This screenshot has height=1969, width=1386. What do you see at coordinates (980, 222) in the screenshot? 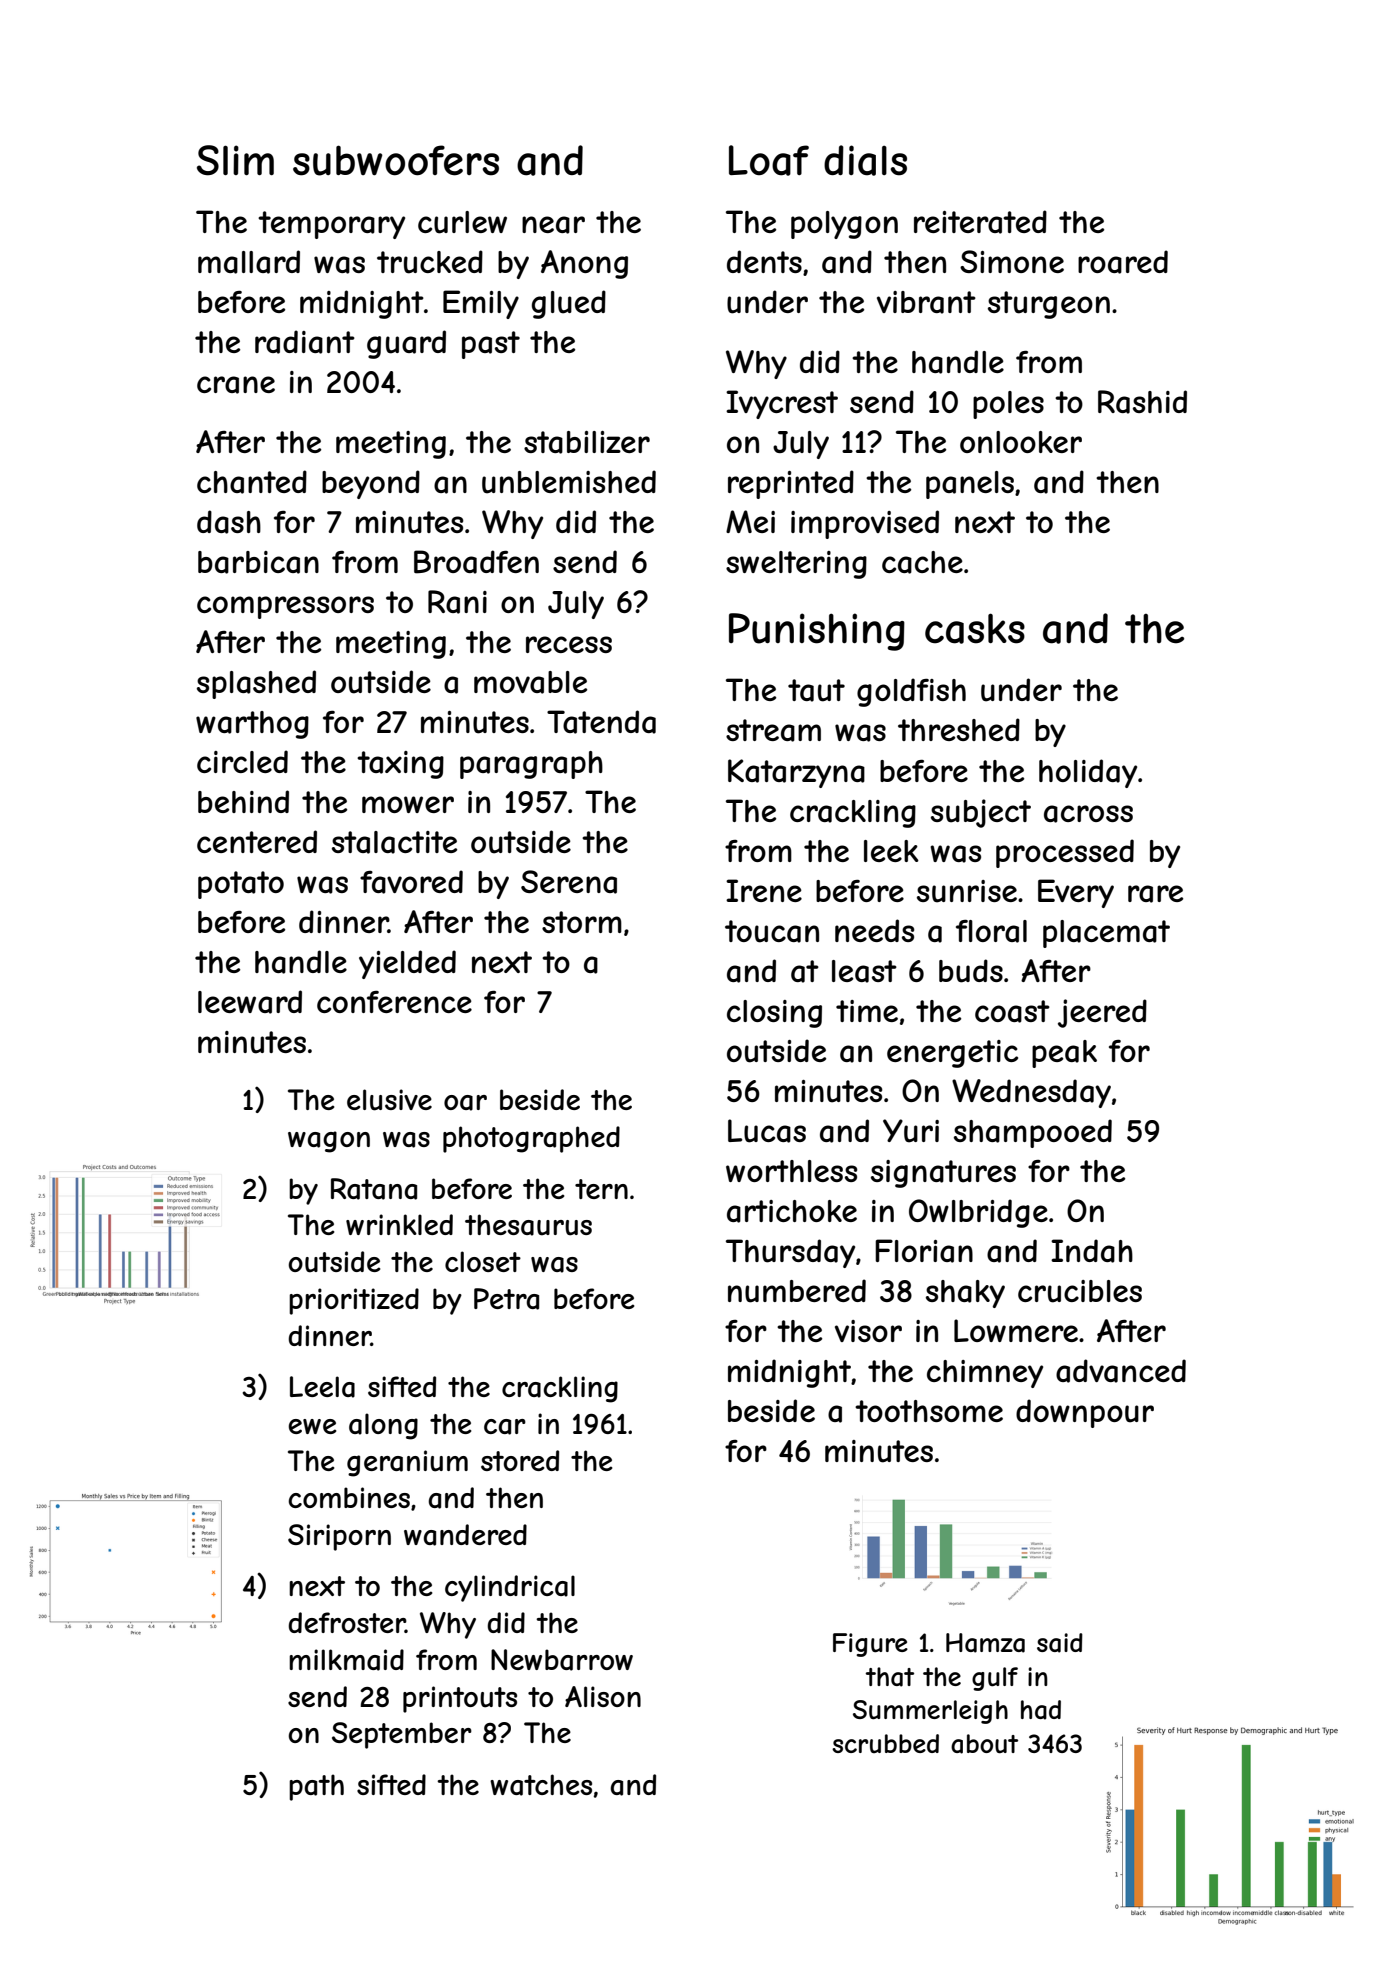
I see `reiterated` at bounding box center [980, 222].
